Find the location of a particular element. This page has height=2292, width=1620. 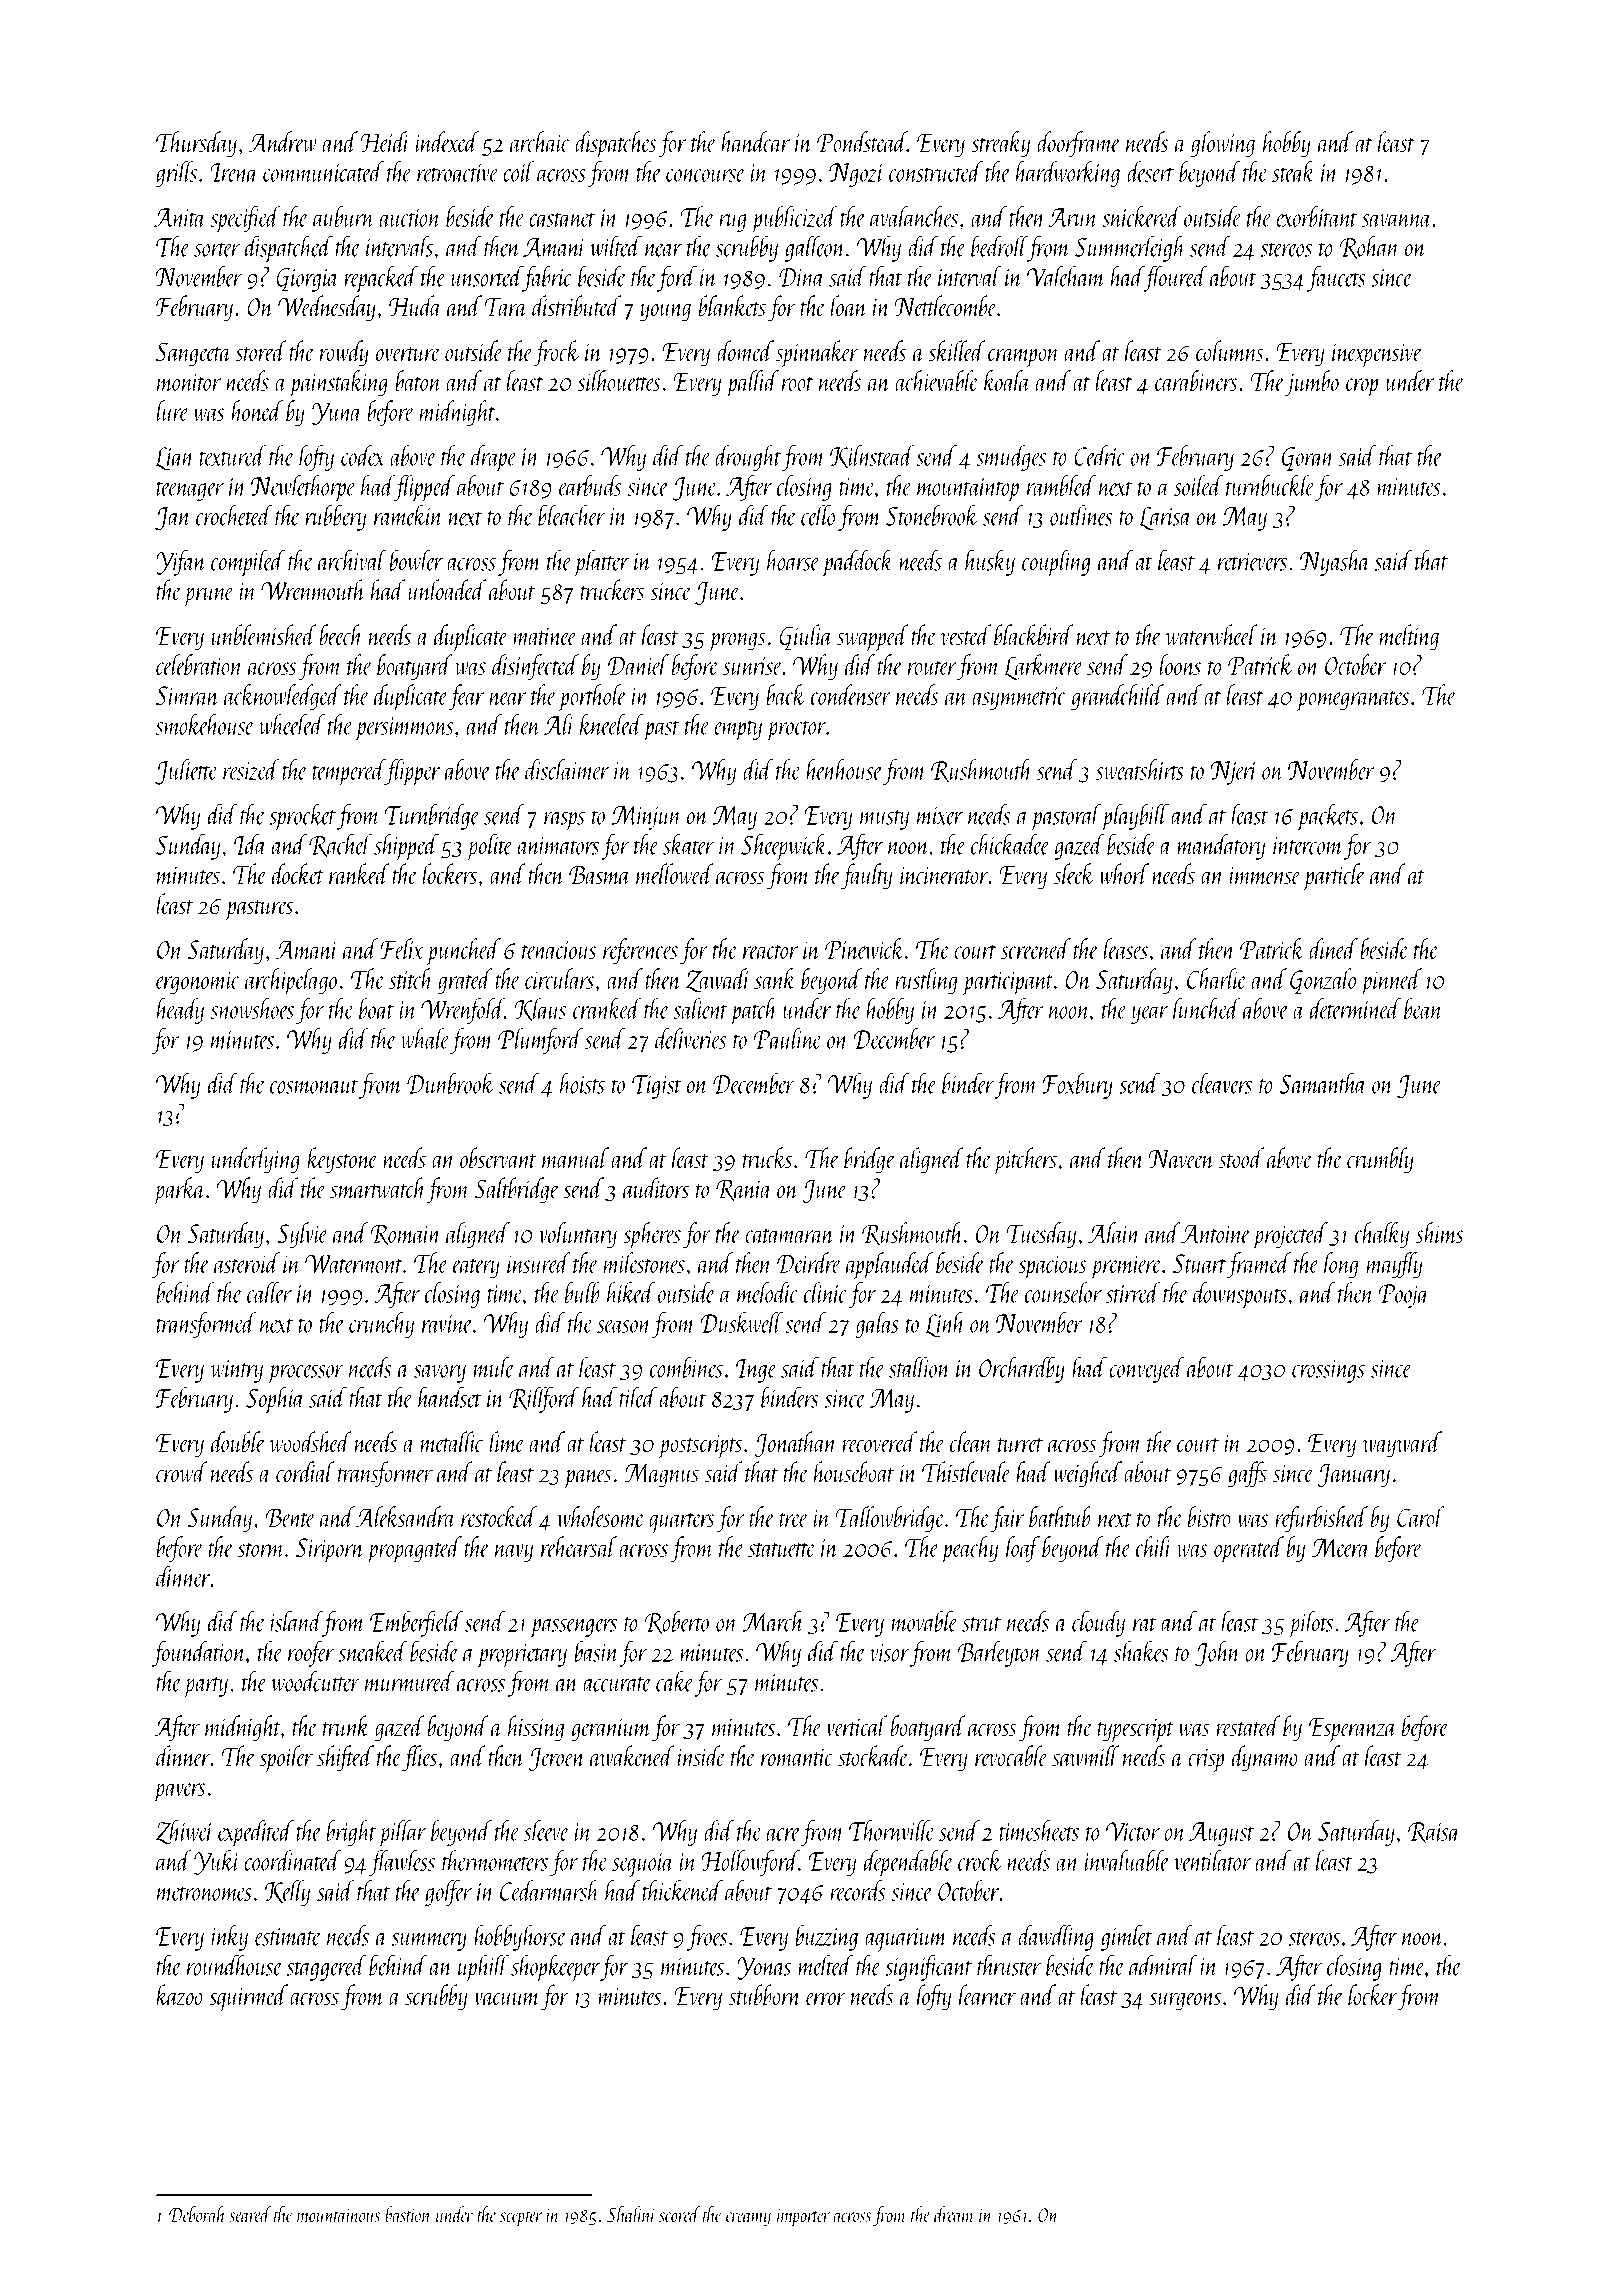

packets is located at coordinates (1327, 817).
